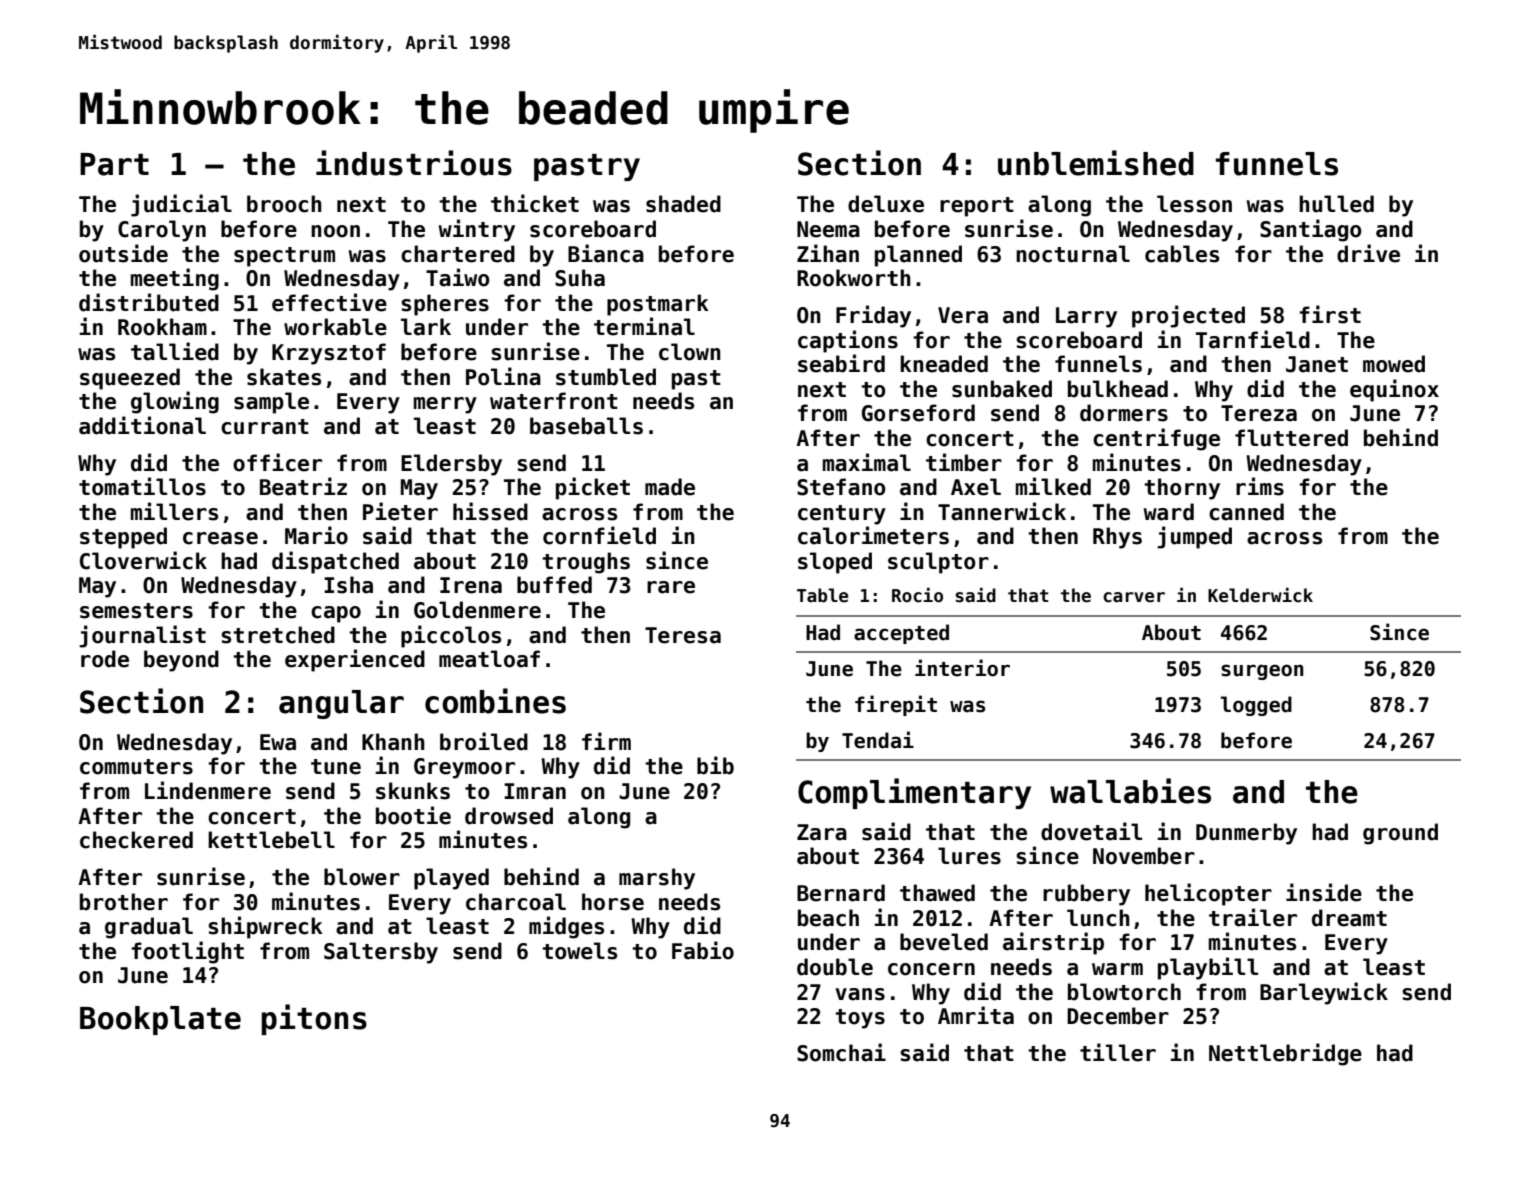  What do you see at coordinates (579, 951) in the page?
I see `towels` at bounding box center [579, 951].
